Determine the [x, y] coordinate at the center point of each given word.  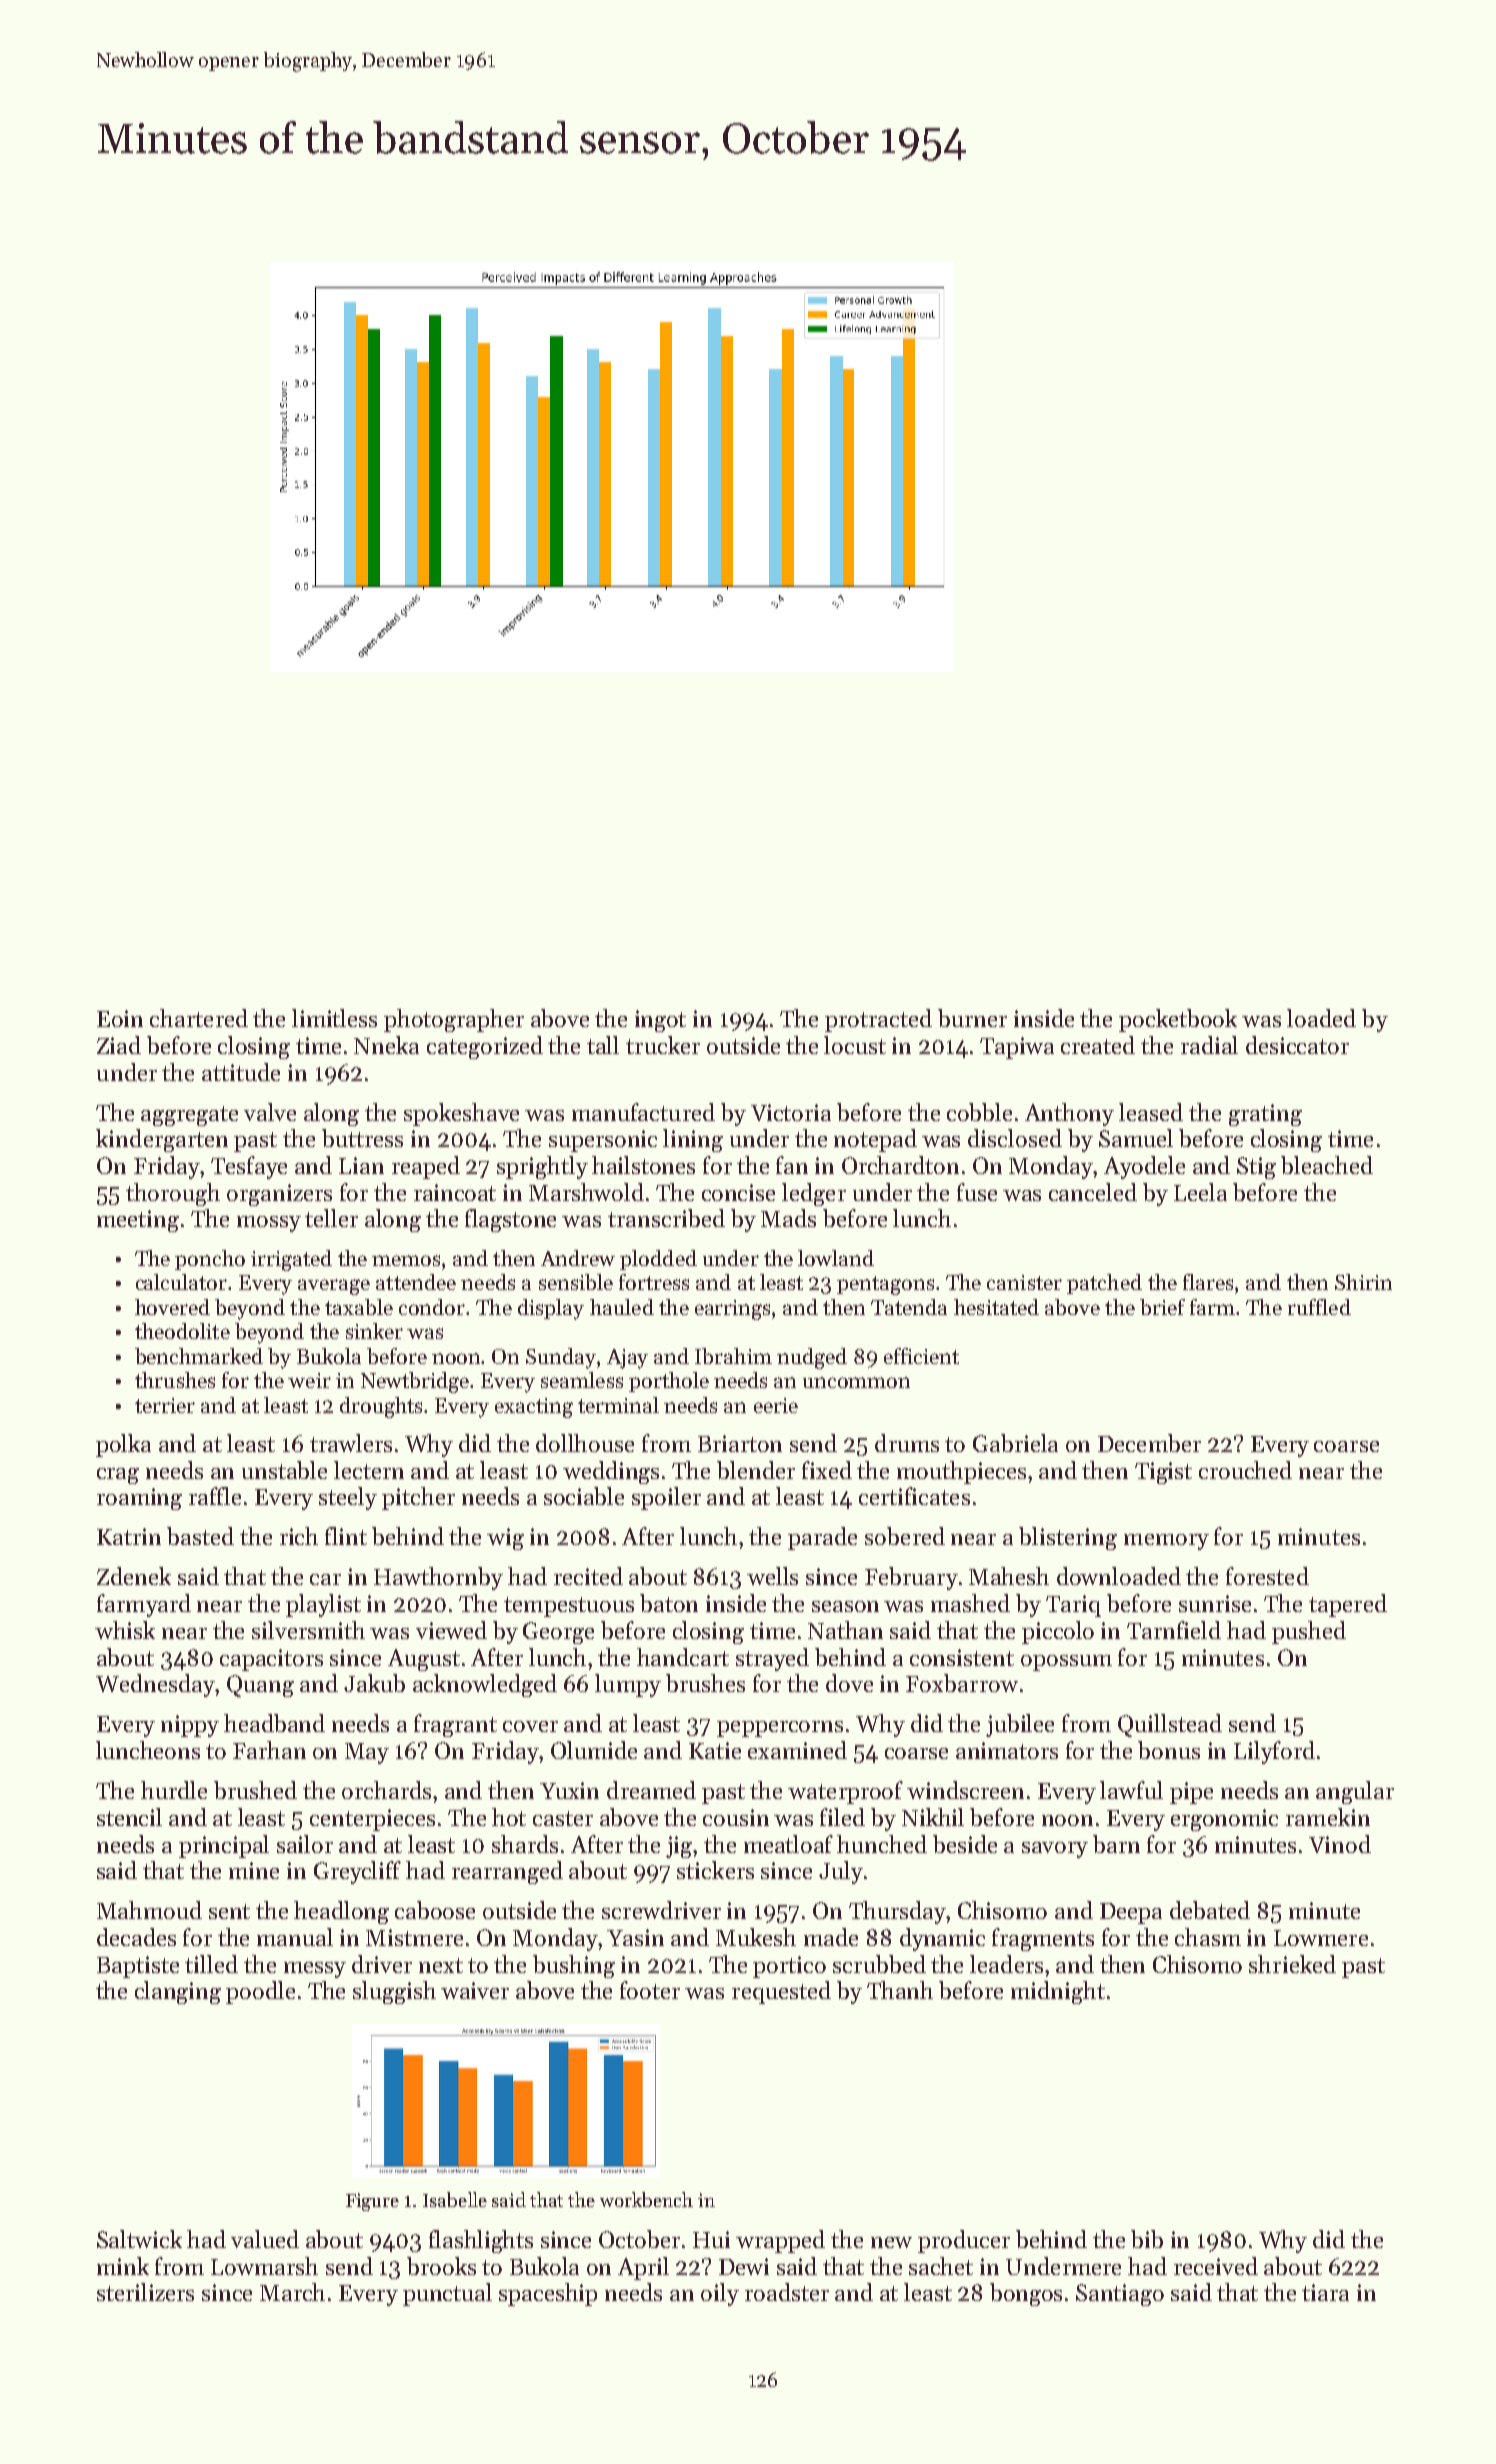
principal [224, 1846]
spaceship [548, 2294]
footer [650, 1990]
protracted [878, 1020]
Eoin [120, 1018]
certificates [914, 1496]
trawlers [351, 1443]
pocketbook [1178, 1020]
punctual [447, 2294]
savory [1055, 1850]
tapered [1348, 1605]
